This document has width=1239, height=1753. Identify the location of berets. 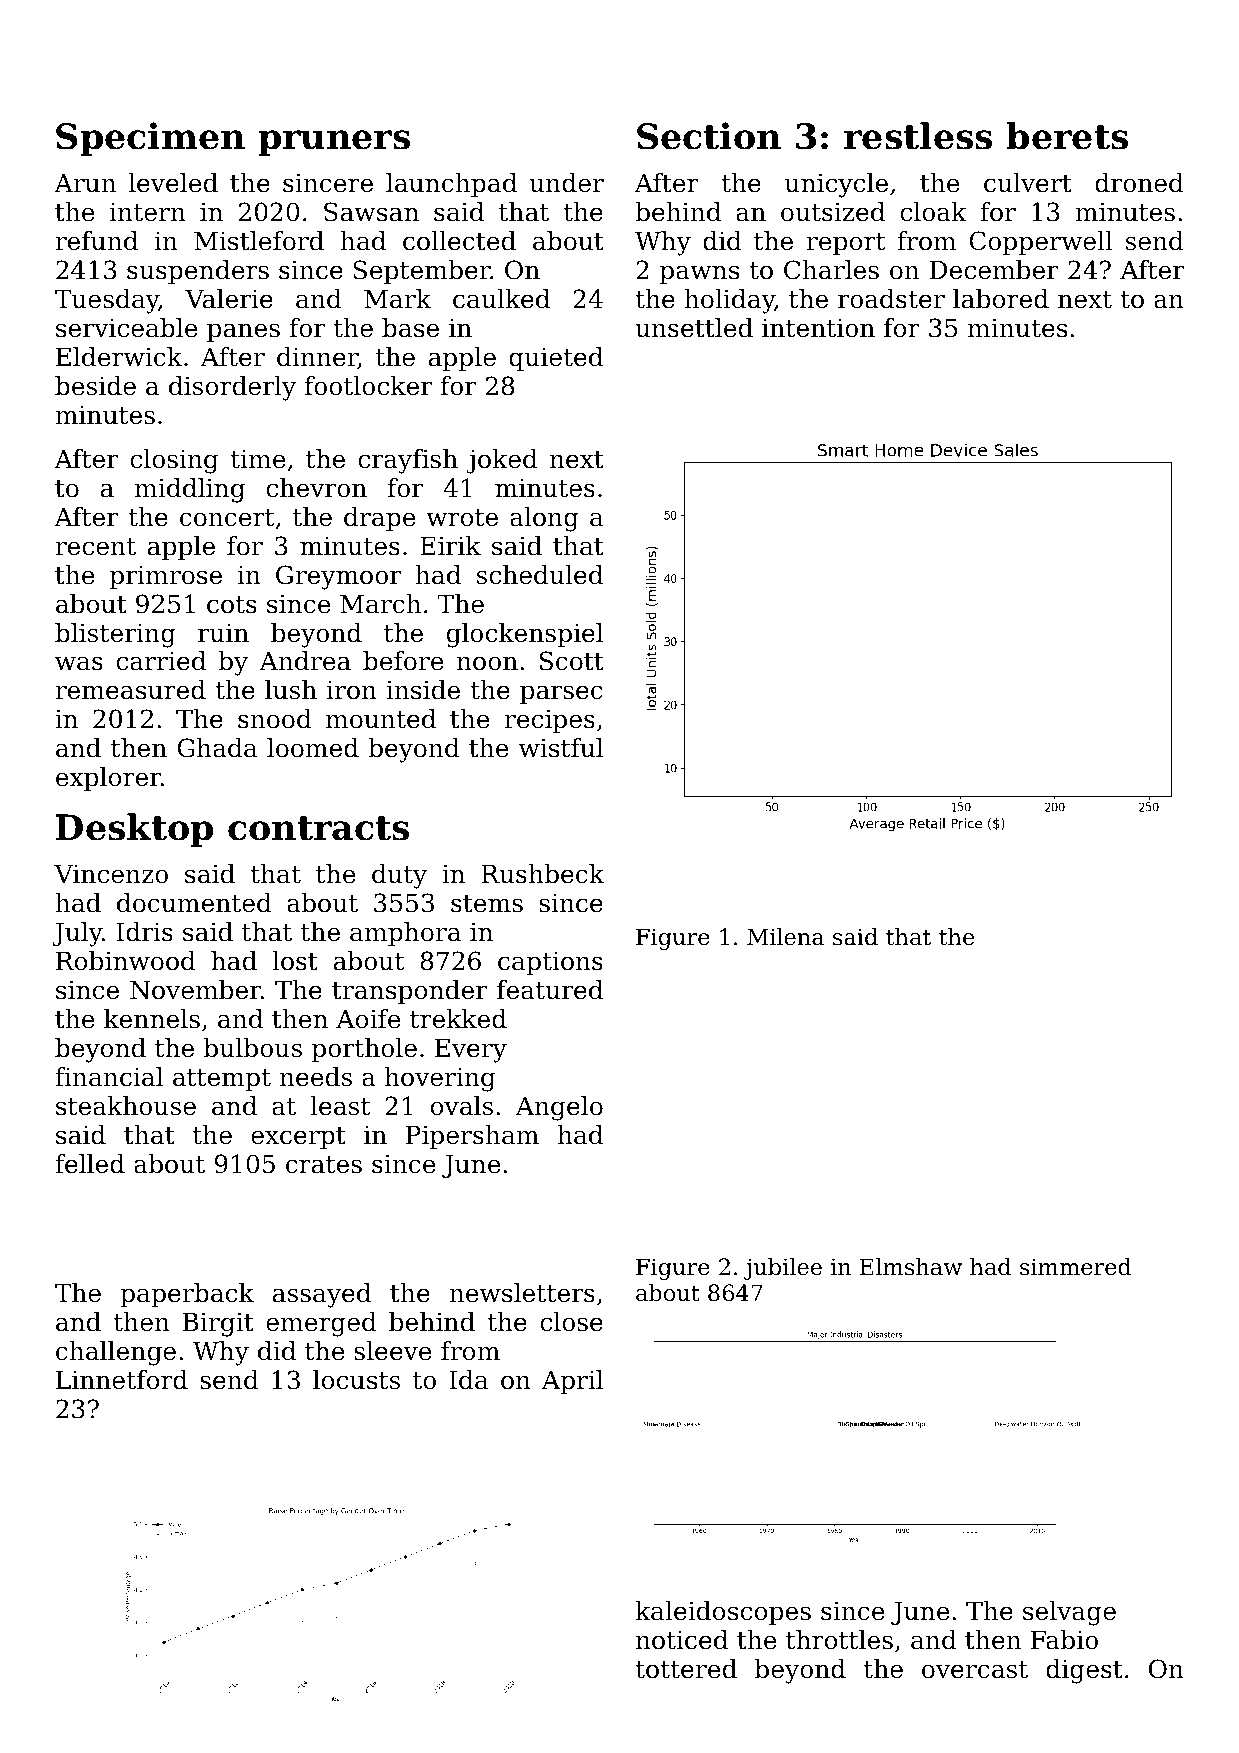
(1067, 136).
